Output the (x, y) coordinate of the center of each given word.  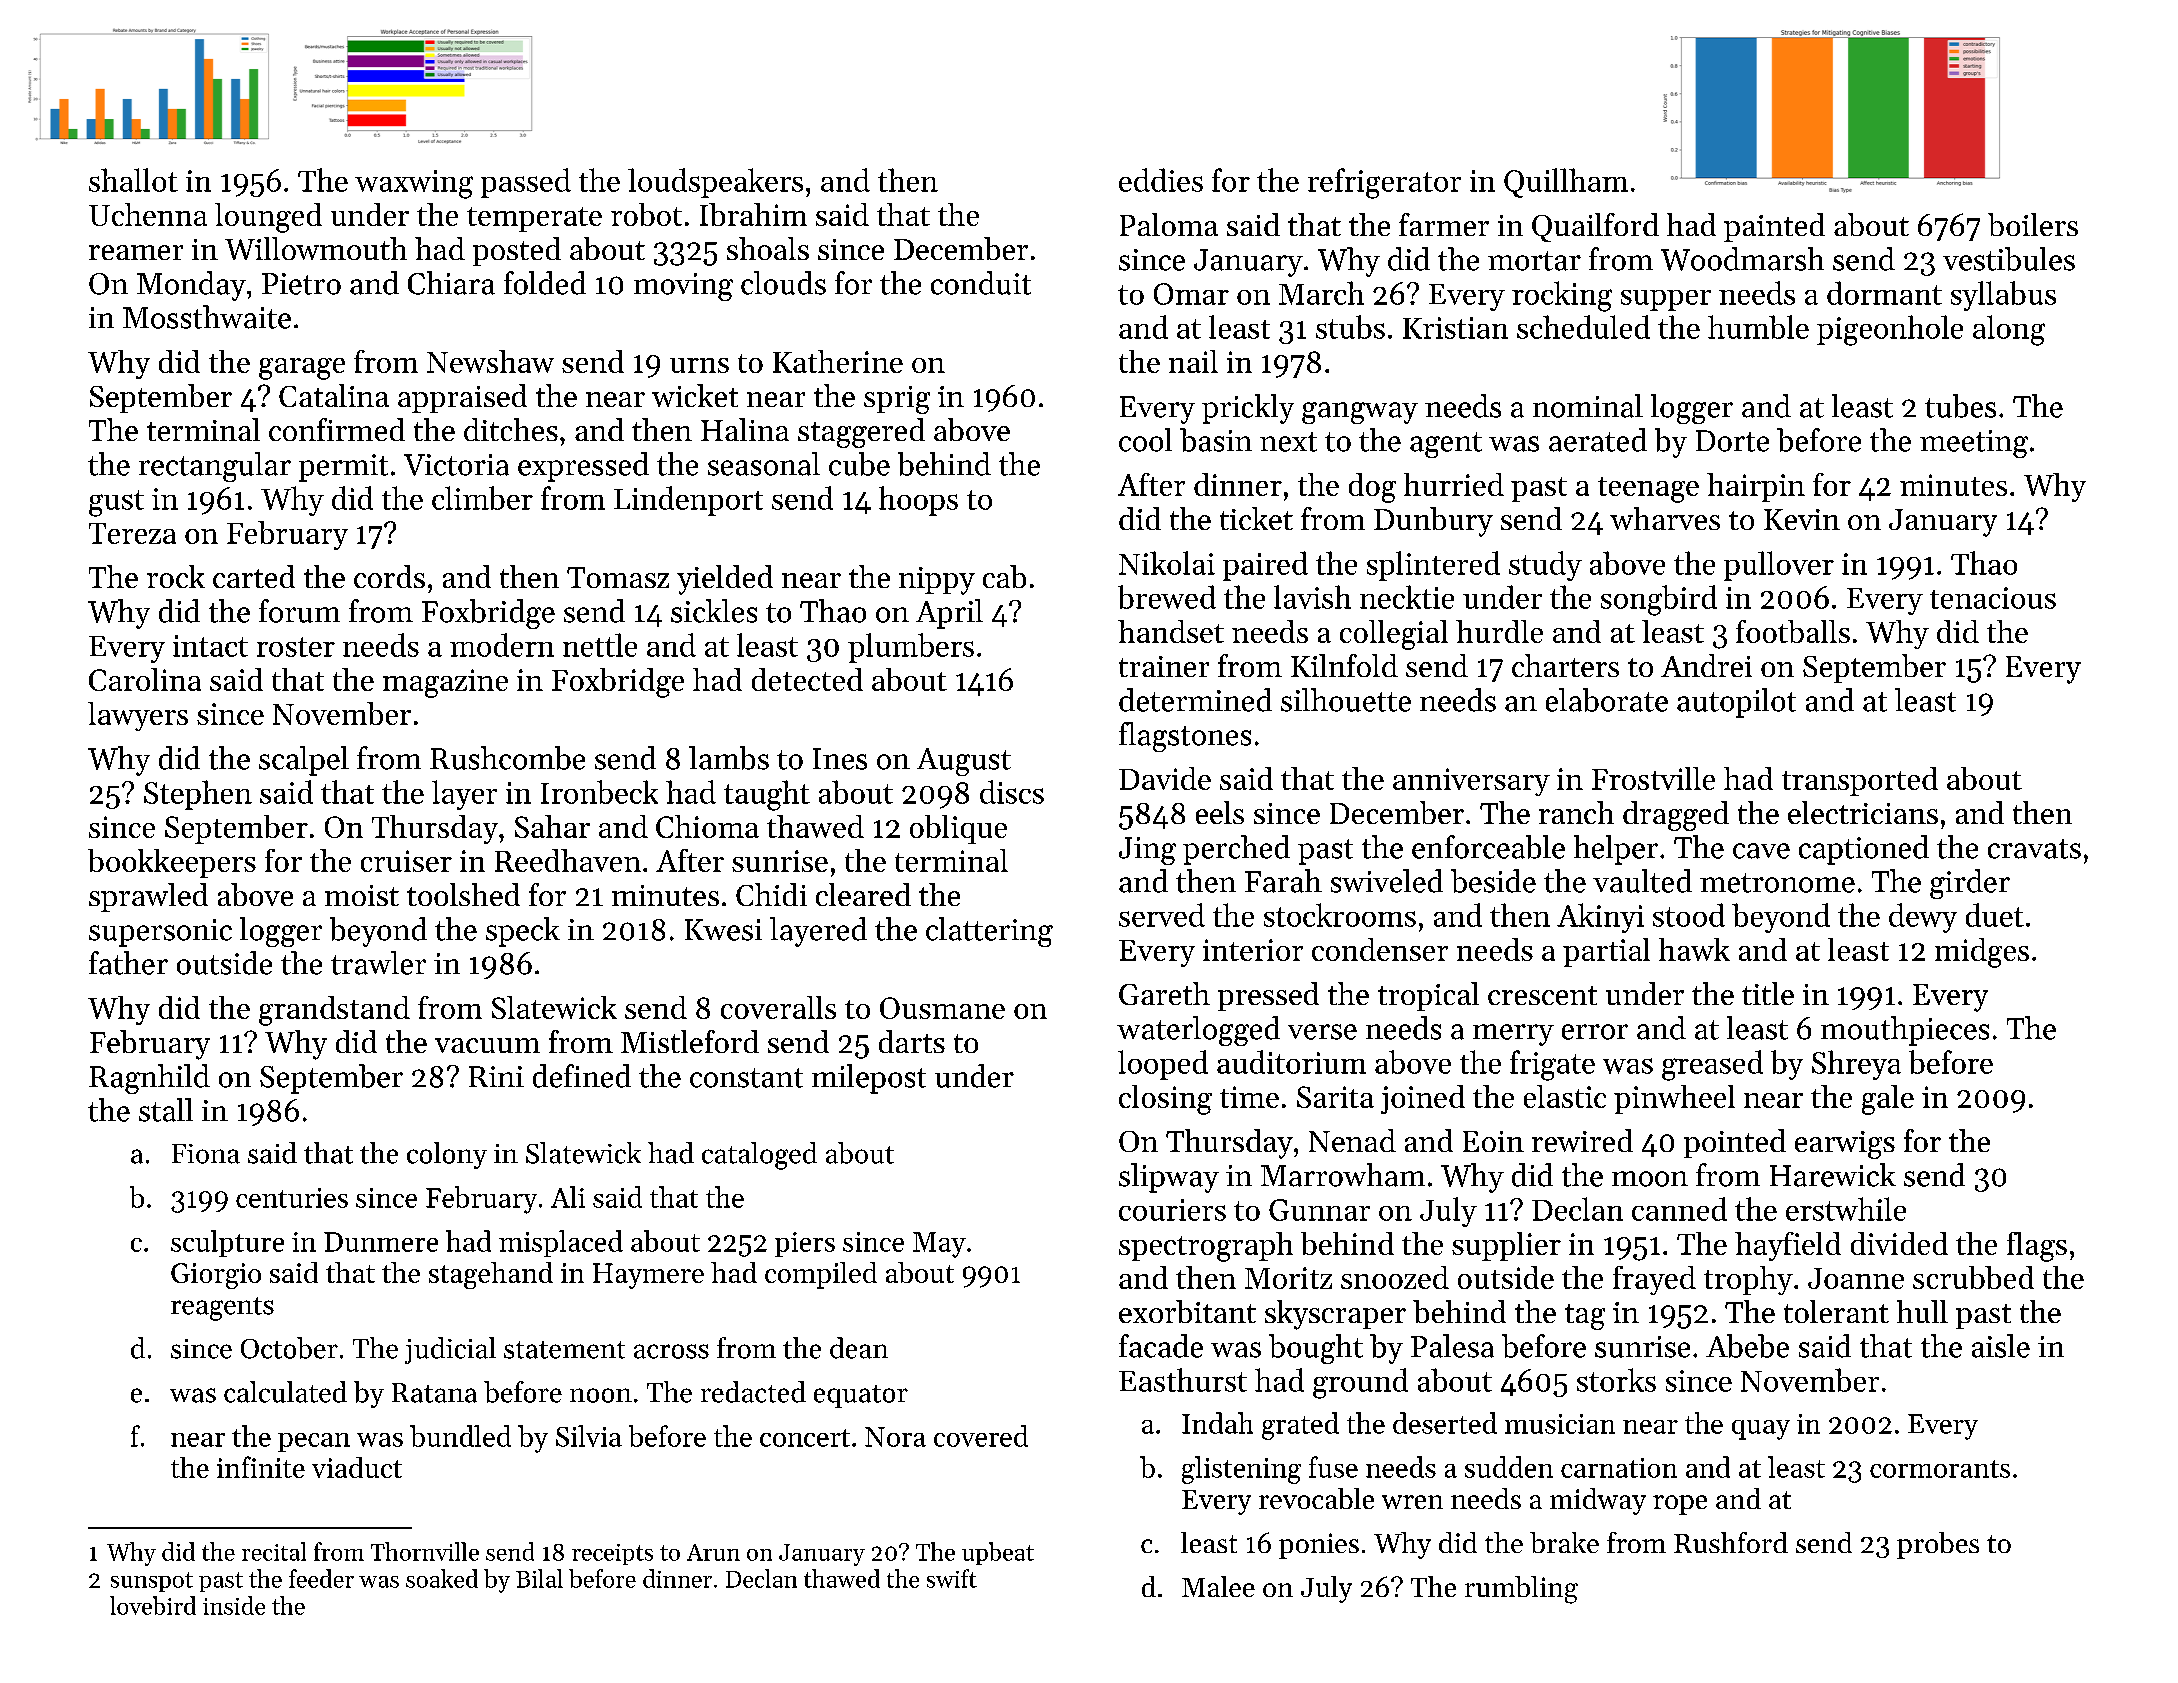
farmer (1444, 224)
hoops (918, 501)
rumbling (1521, 1590)
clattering (989, 932)
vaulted (1642, 881)
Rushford (1731, 1542)
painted (1774, 227)
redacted (753, 1392)
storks (1616, 1380)
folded (545, 283)
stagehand (491, 1275)
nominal (1588, 406)
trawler (378, 963)
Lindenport (688, 501)
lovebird (153, 1605)
